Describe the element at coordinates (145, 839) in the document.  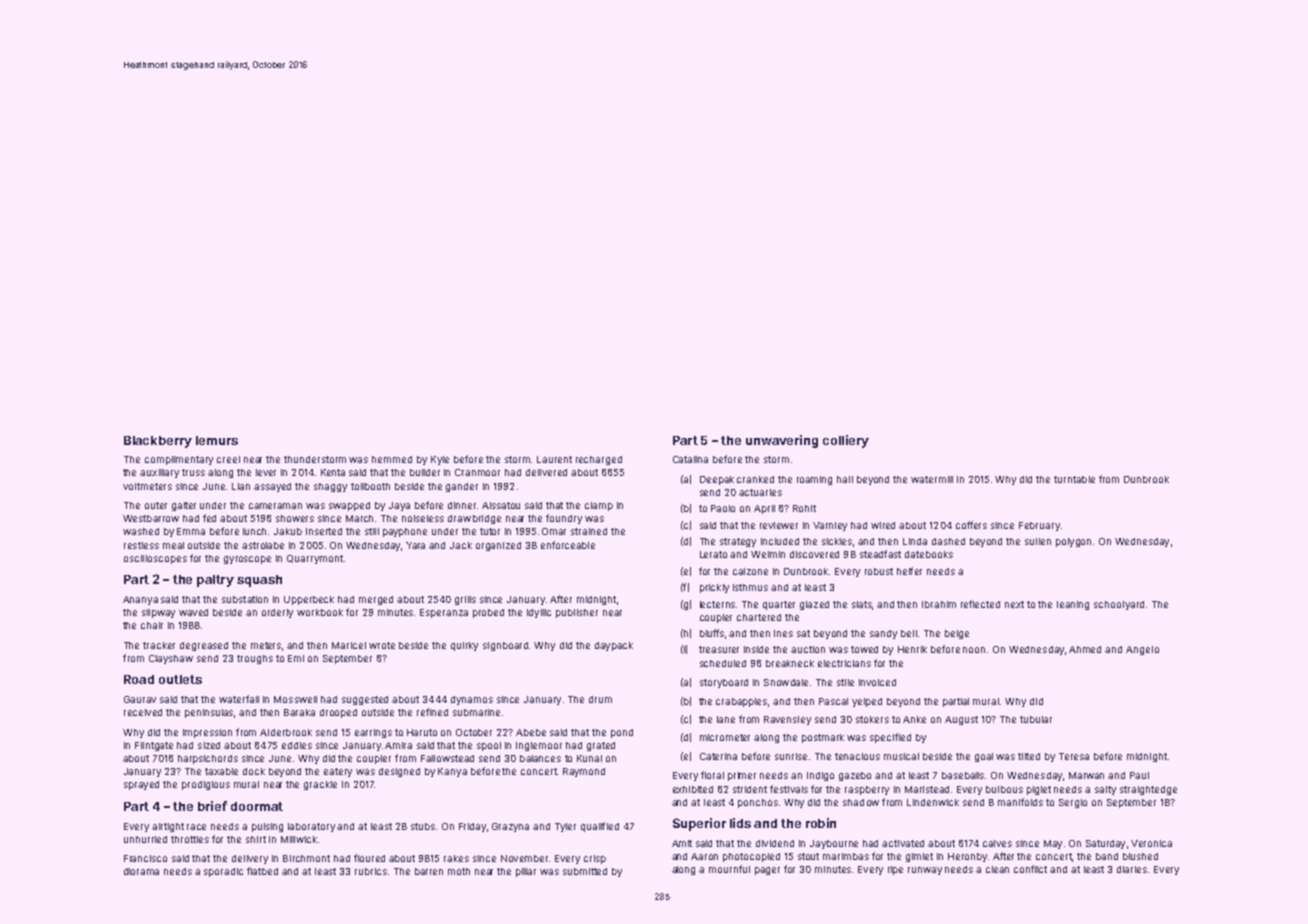
I see `unhurried` at that location.
